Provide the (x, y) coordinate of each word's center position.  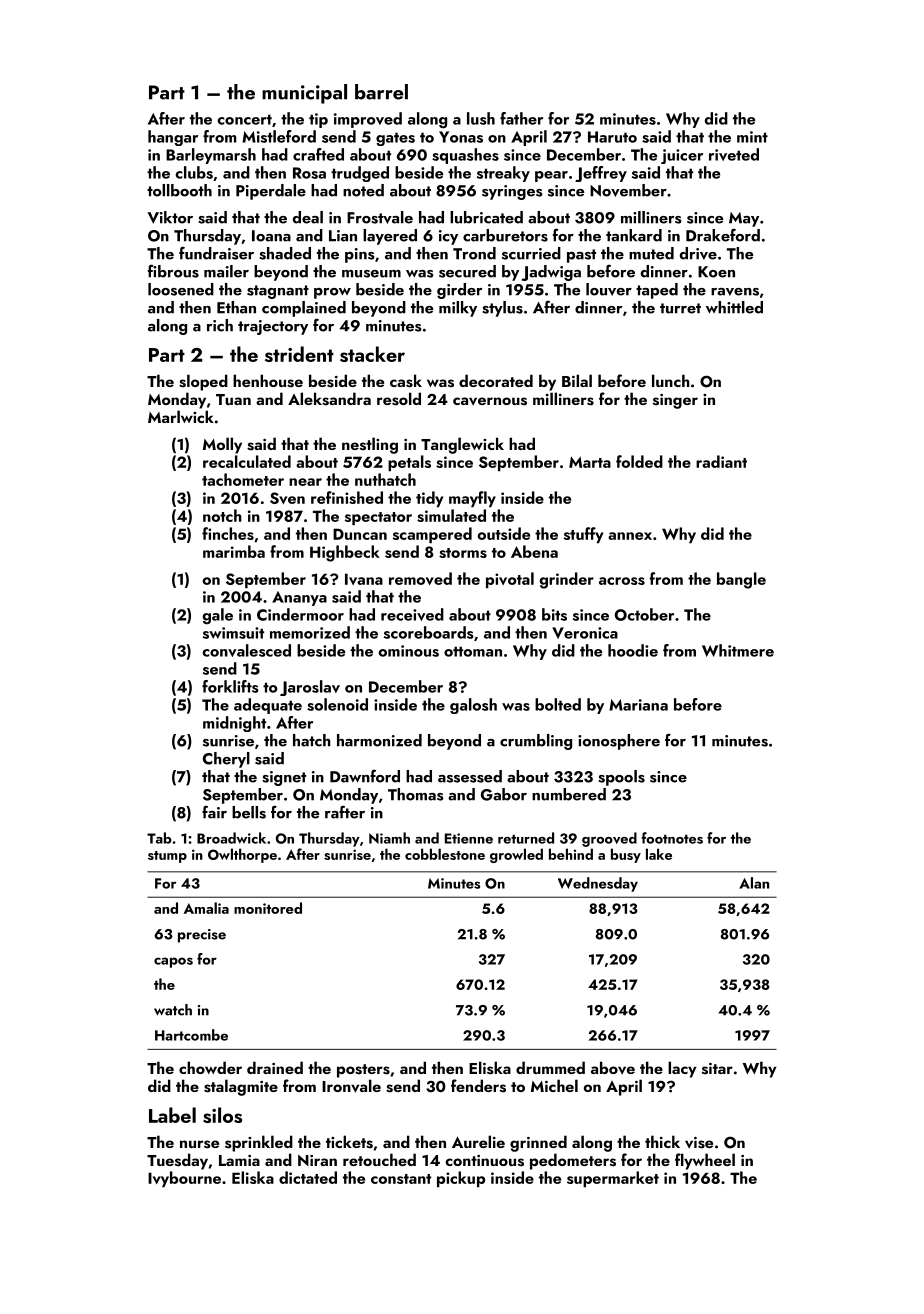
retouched (379, 1159)
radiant (721, 461)
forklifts (230, 686)
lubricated (486, 217)
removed (420, 578)
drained (275, 1067)
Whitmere (738, 650)
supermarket (613, 1179)
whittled (734, 307)
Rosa (309, 173)
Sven (287, 498)
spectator (378, 518)
